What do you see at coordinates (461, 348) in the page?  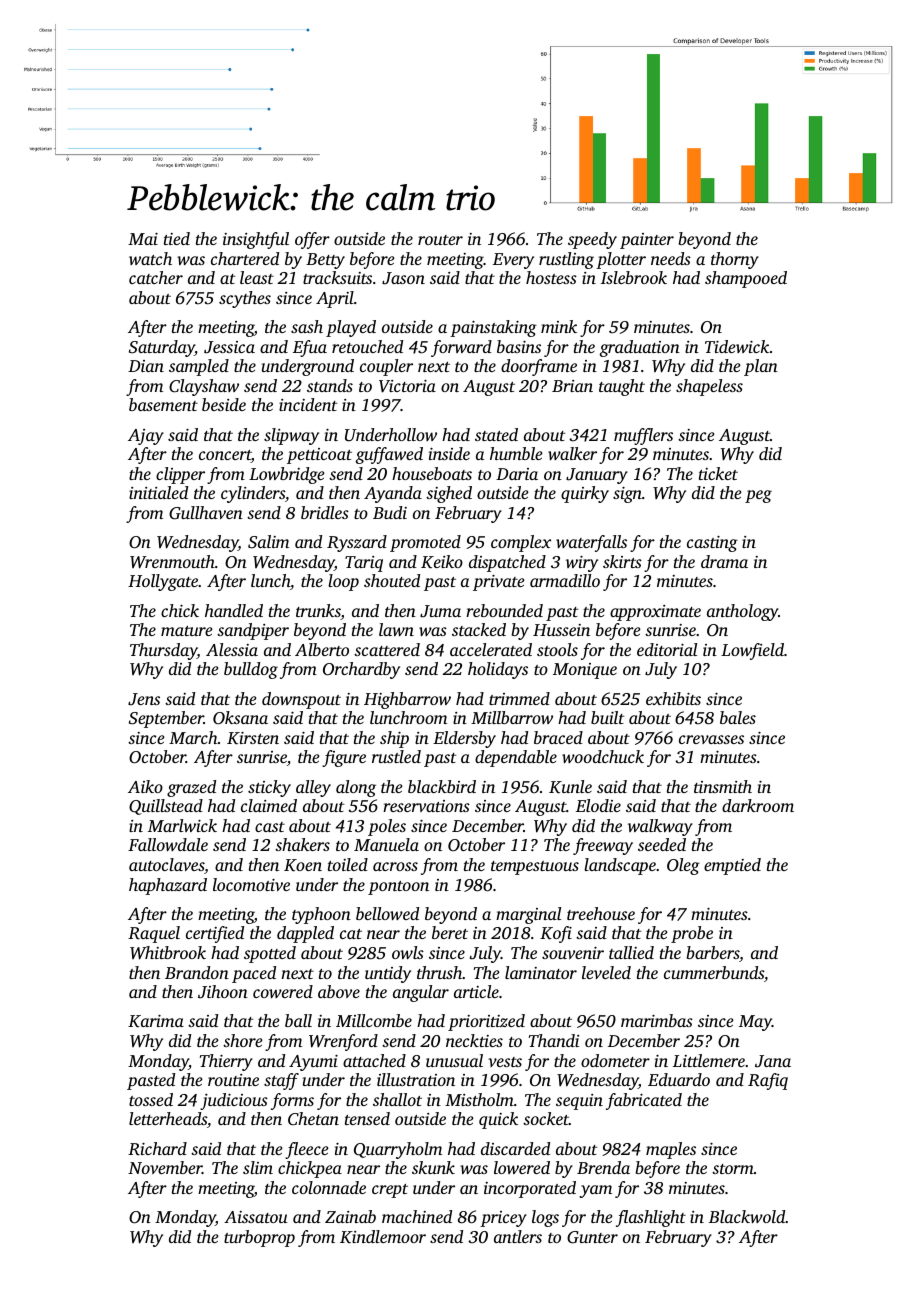 I see `forward` at bounding box center [461, 348].
